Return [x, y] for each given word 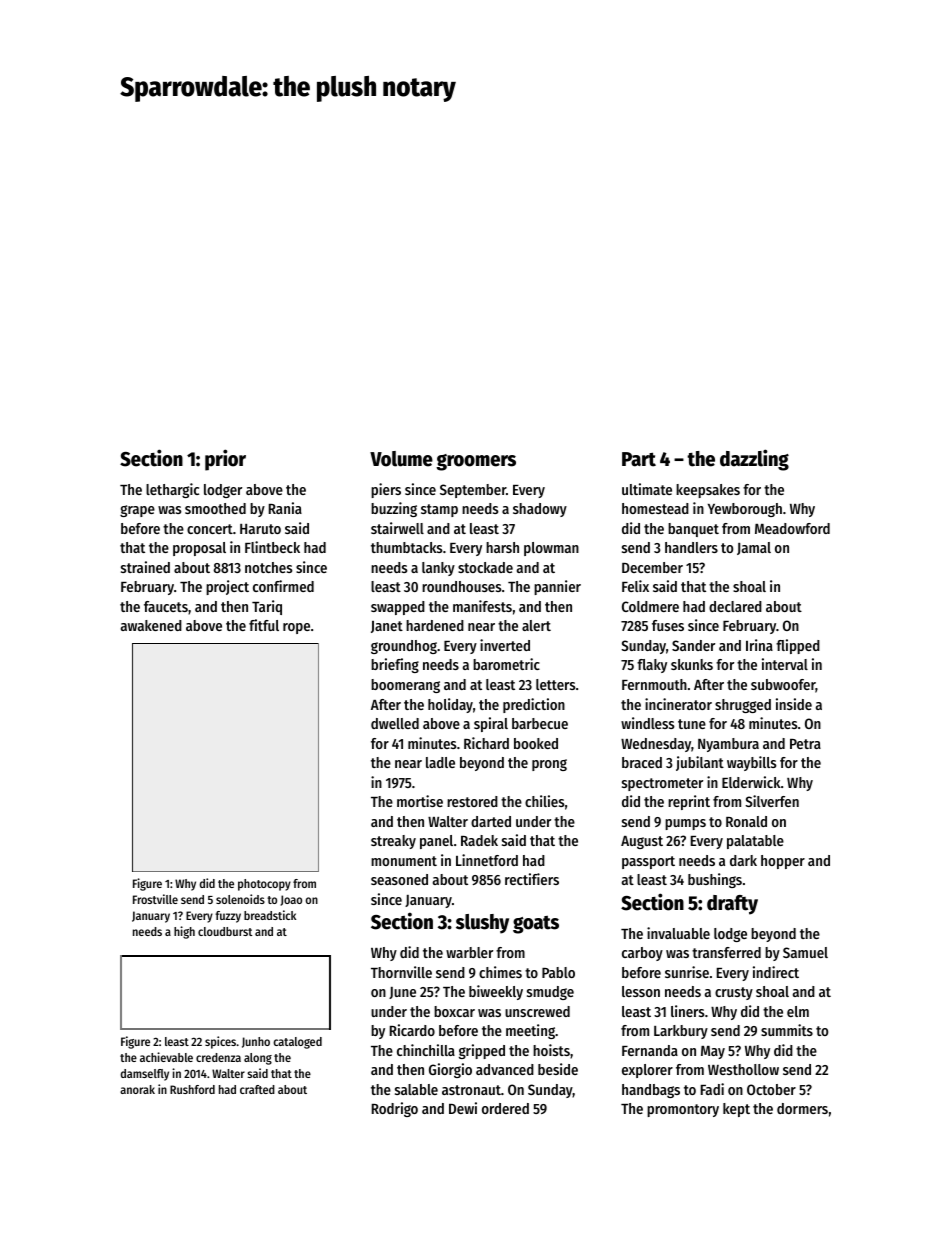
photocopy [264, 885]
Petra [805, 744]
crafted [257, 1089]
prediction [534, 705]
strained [145, 567]
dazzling [754, 460]
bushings [715, 880]
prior [225, 460]
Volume [401, 459]
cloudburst [225, 931]
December [652, 567]
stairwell [397, 528]
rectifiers [532, 879]
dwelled [395, 723]
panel [436, 842]
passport [648, 862]
